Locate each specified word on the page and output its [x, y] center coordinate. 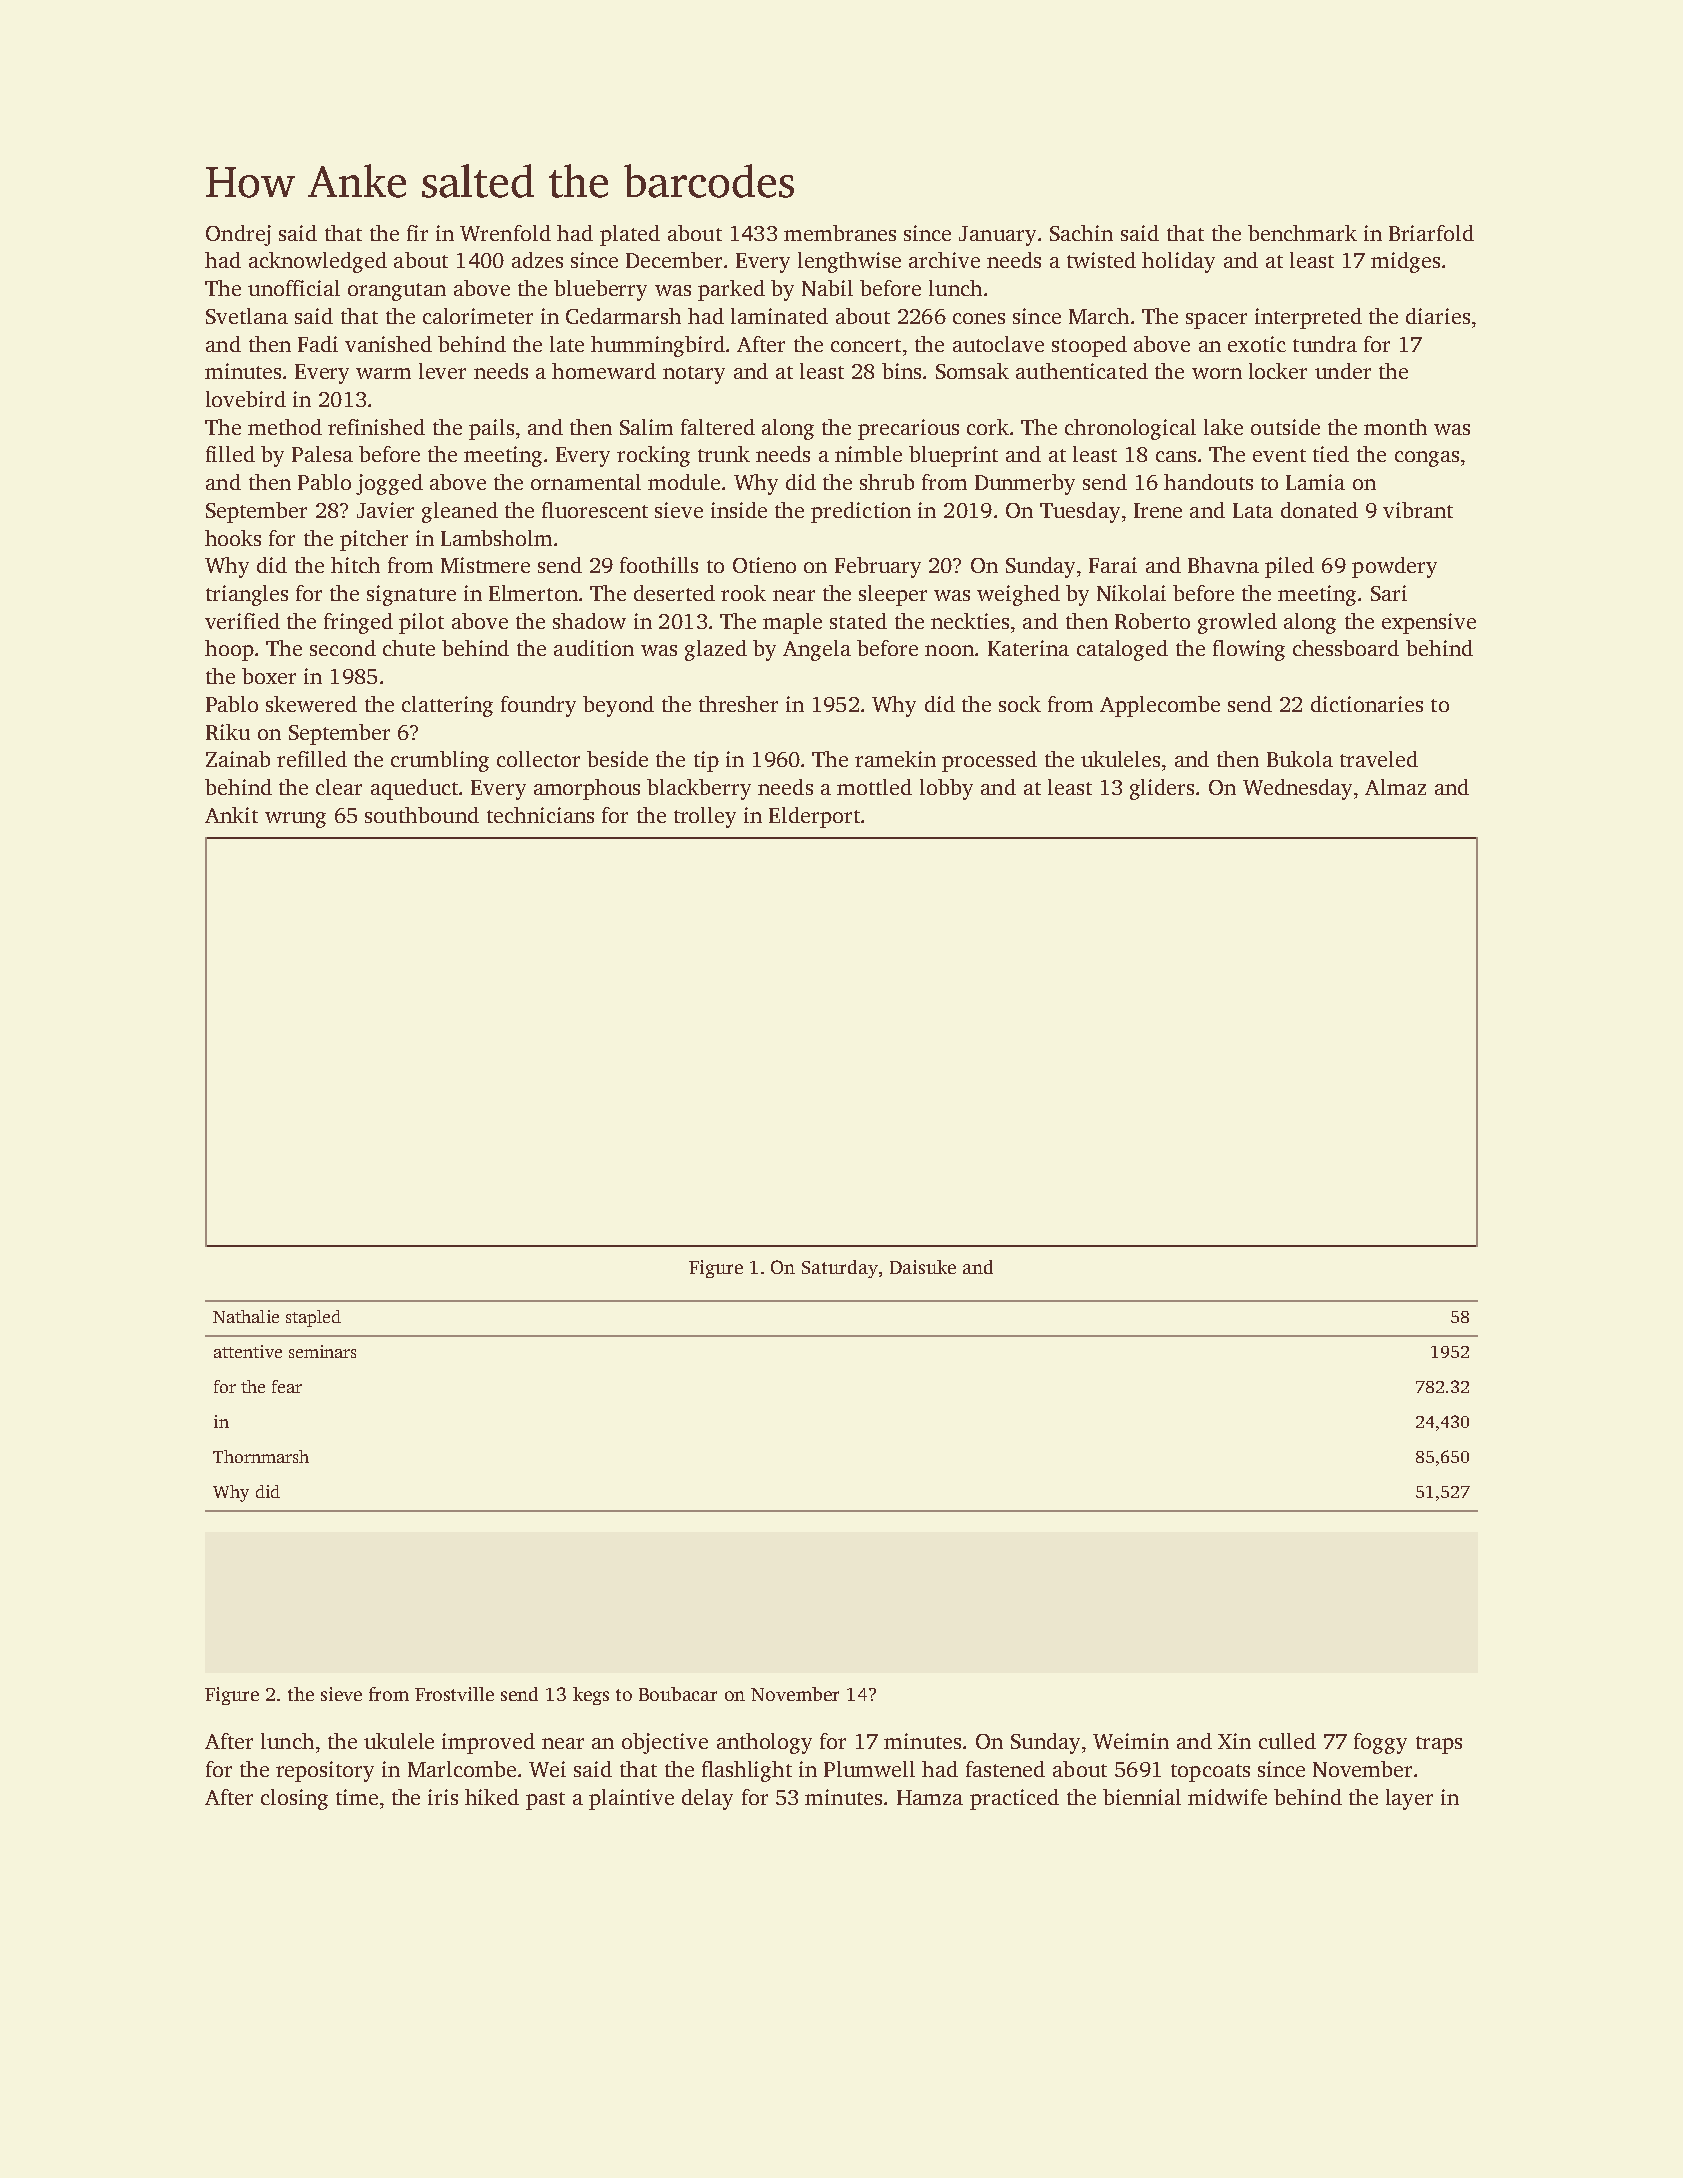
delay [707, 1799]
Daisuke [923, 1267]
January [997, 236]
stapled [313, 1318]
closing [294, 1799]
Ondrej [238, 235]
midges [1405, 262]
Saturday [840, 1269]
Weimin [1131, 1741]
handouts [1208, 482]
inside [739, 510]
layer [1409, 1799]
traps [1439, 1745]
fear [287, 1386]
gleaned [460, 512]
